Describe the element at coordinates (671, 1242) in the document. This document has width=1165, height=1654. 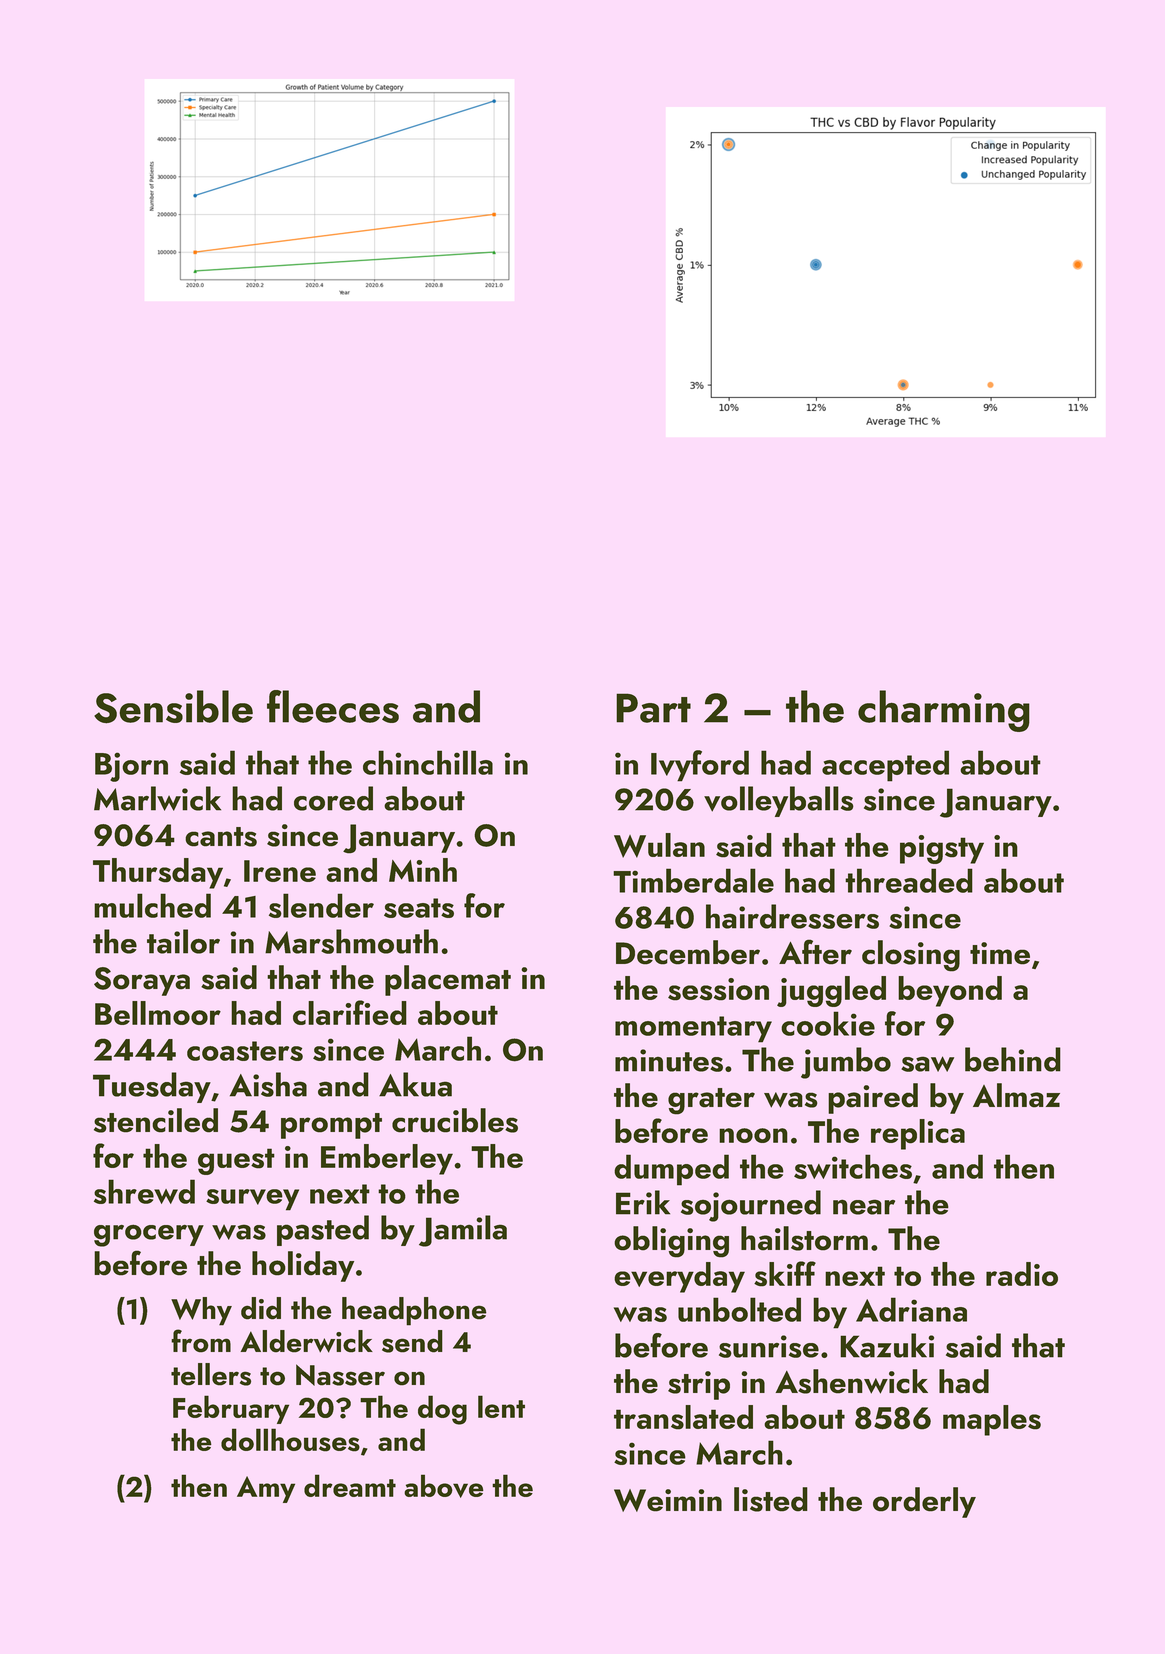
I see `obliging` at that location.
